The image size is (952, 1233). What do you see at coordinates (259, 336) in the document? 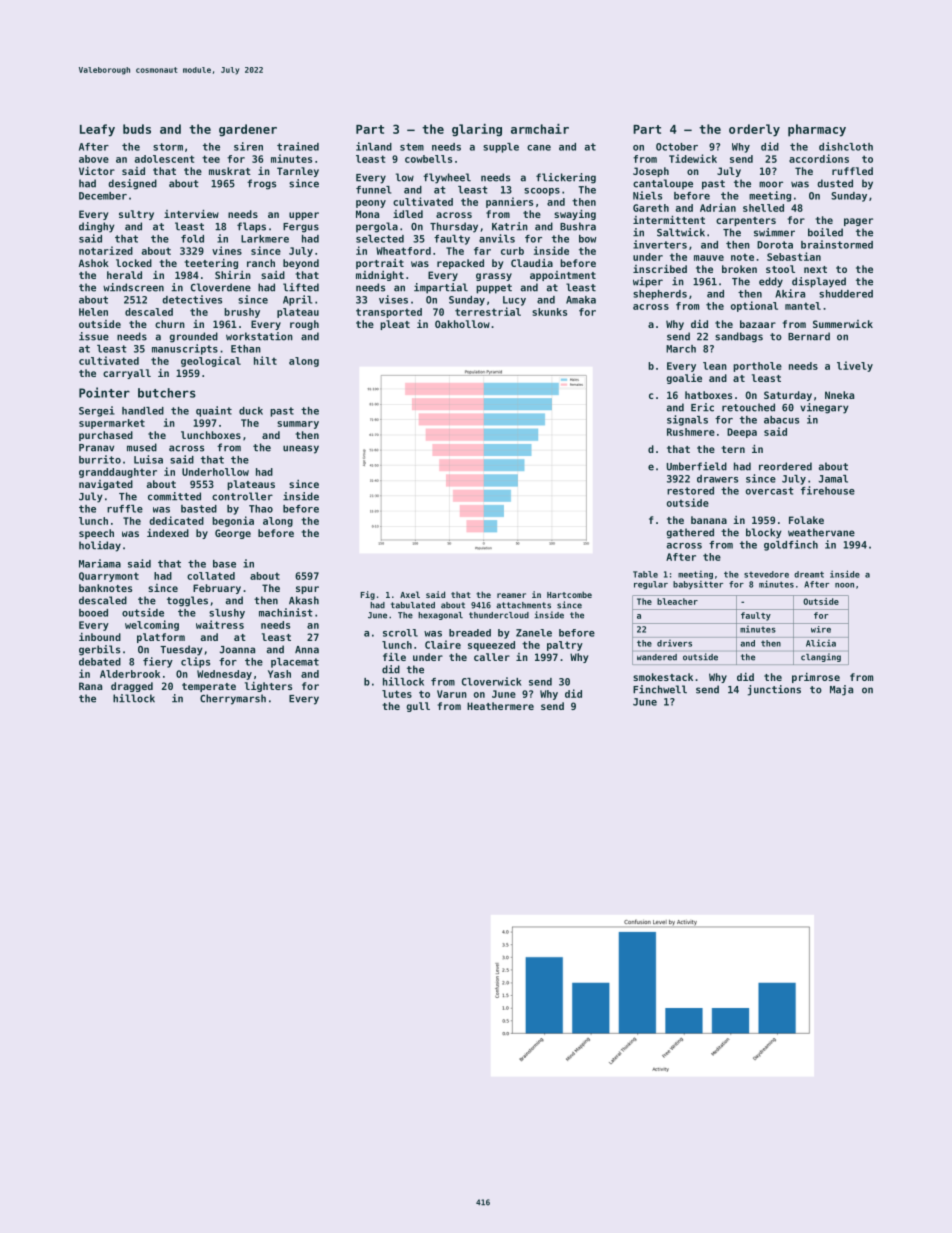
I see `workstation` at bounding box center [259, 336].
